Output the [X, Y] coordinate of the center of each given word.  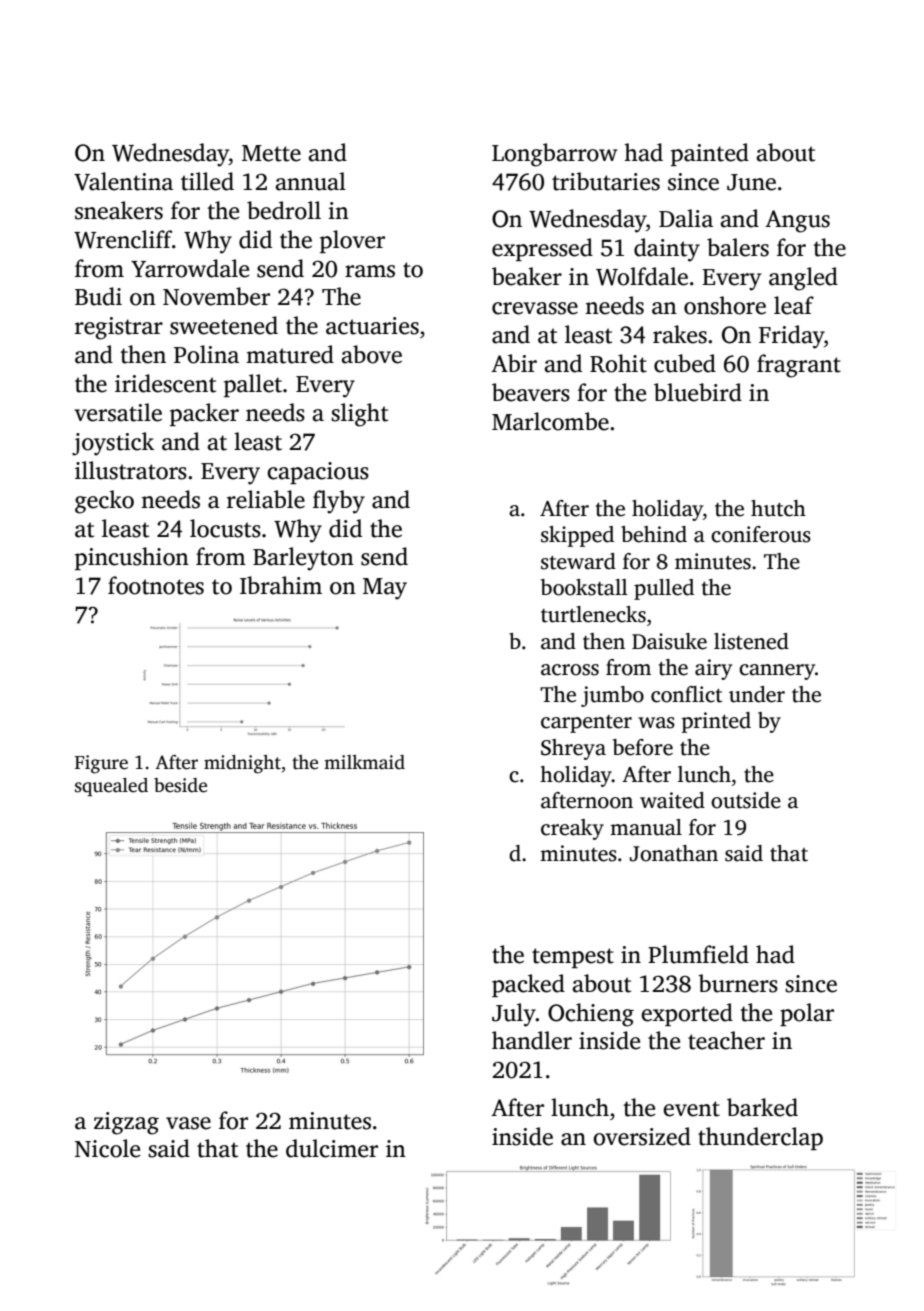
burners [738, 983]
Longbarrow [554, 155]
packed [528, 985]
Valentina [123, 181]
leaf [794, 305]
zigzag [126, 1123]
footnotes [156, 585]
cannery [777, 672]
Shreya [573, 749]
